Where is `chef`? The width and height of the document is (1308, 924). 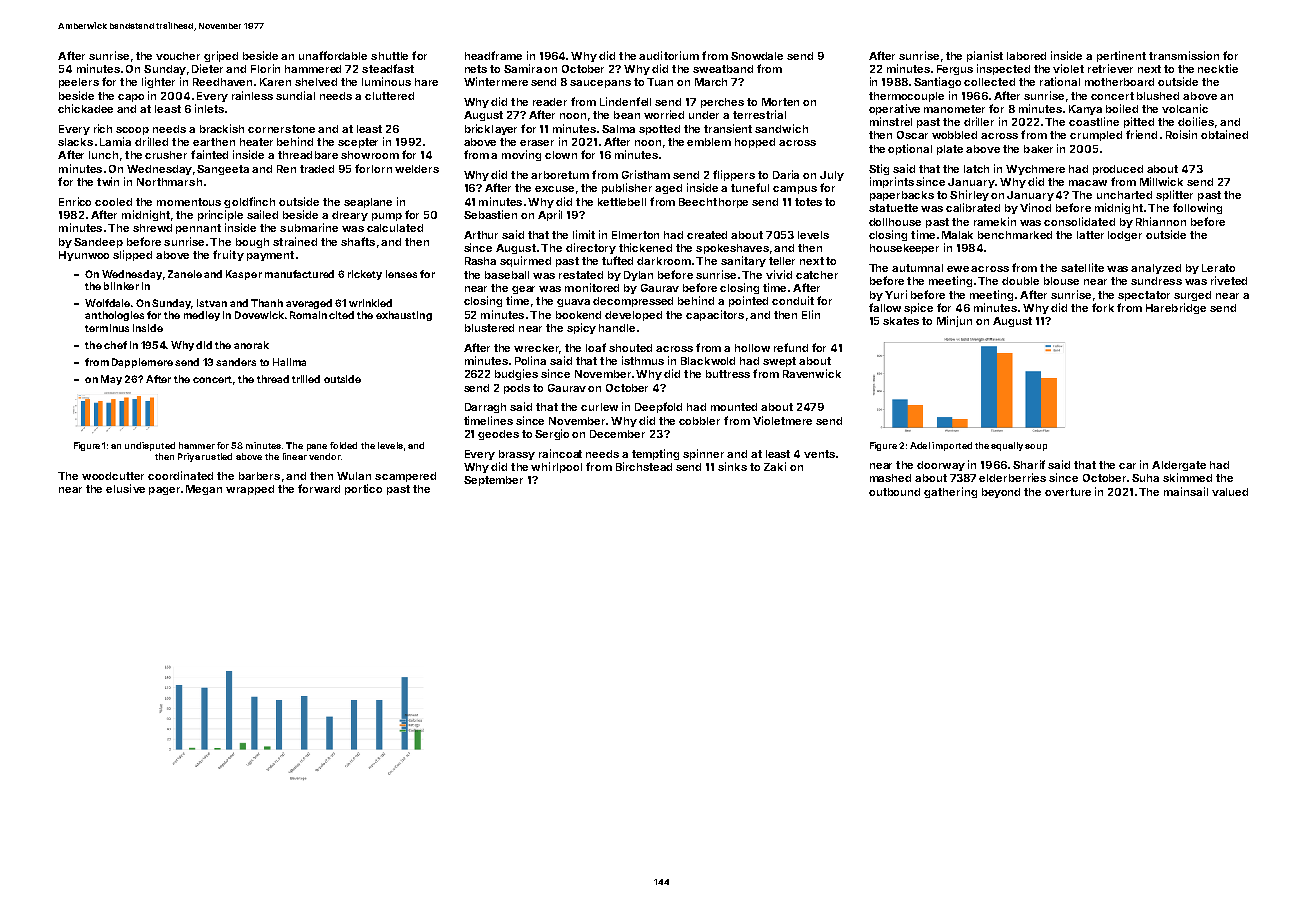 chef is located at coordinates (115, 345).
